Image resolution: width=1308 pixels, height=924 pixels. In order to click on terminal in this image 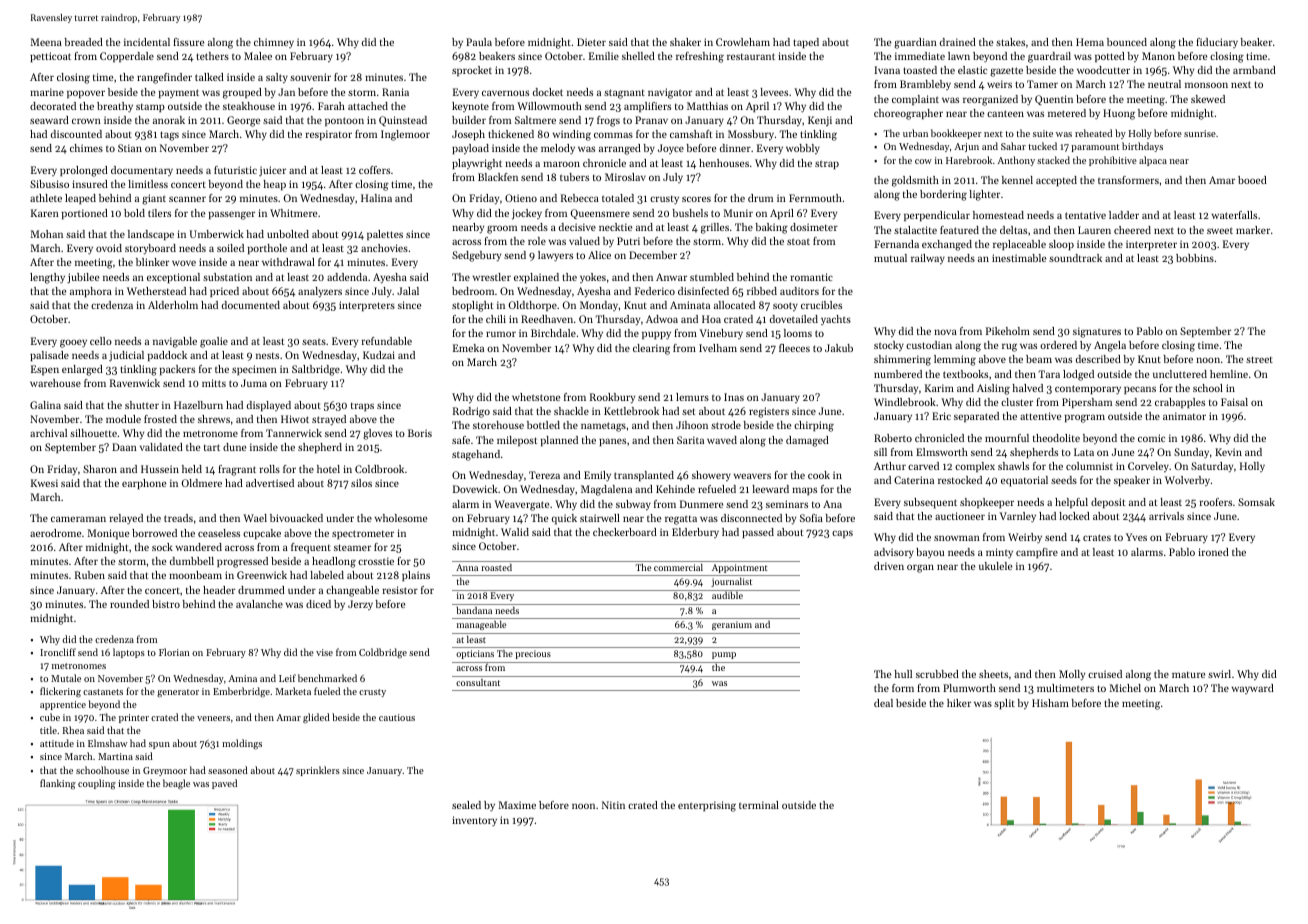, I will do `click(759, 805)`.
